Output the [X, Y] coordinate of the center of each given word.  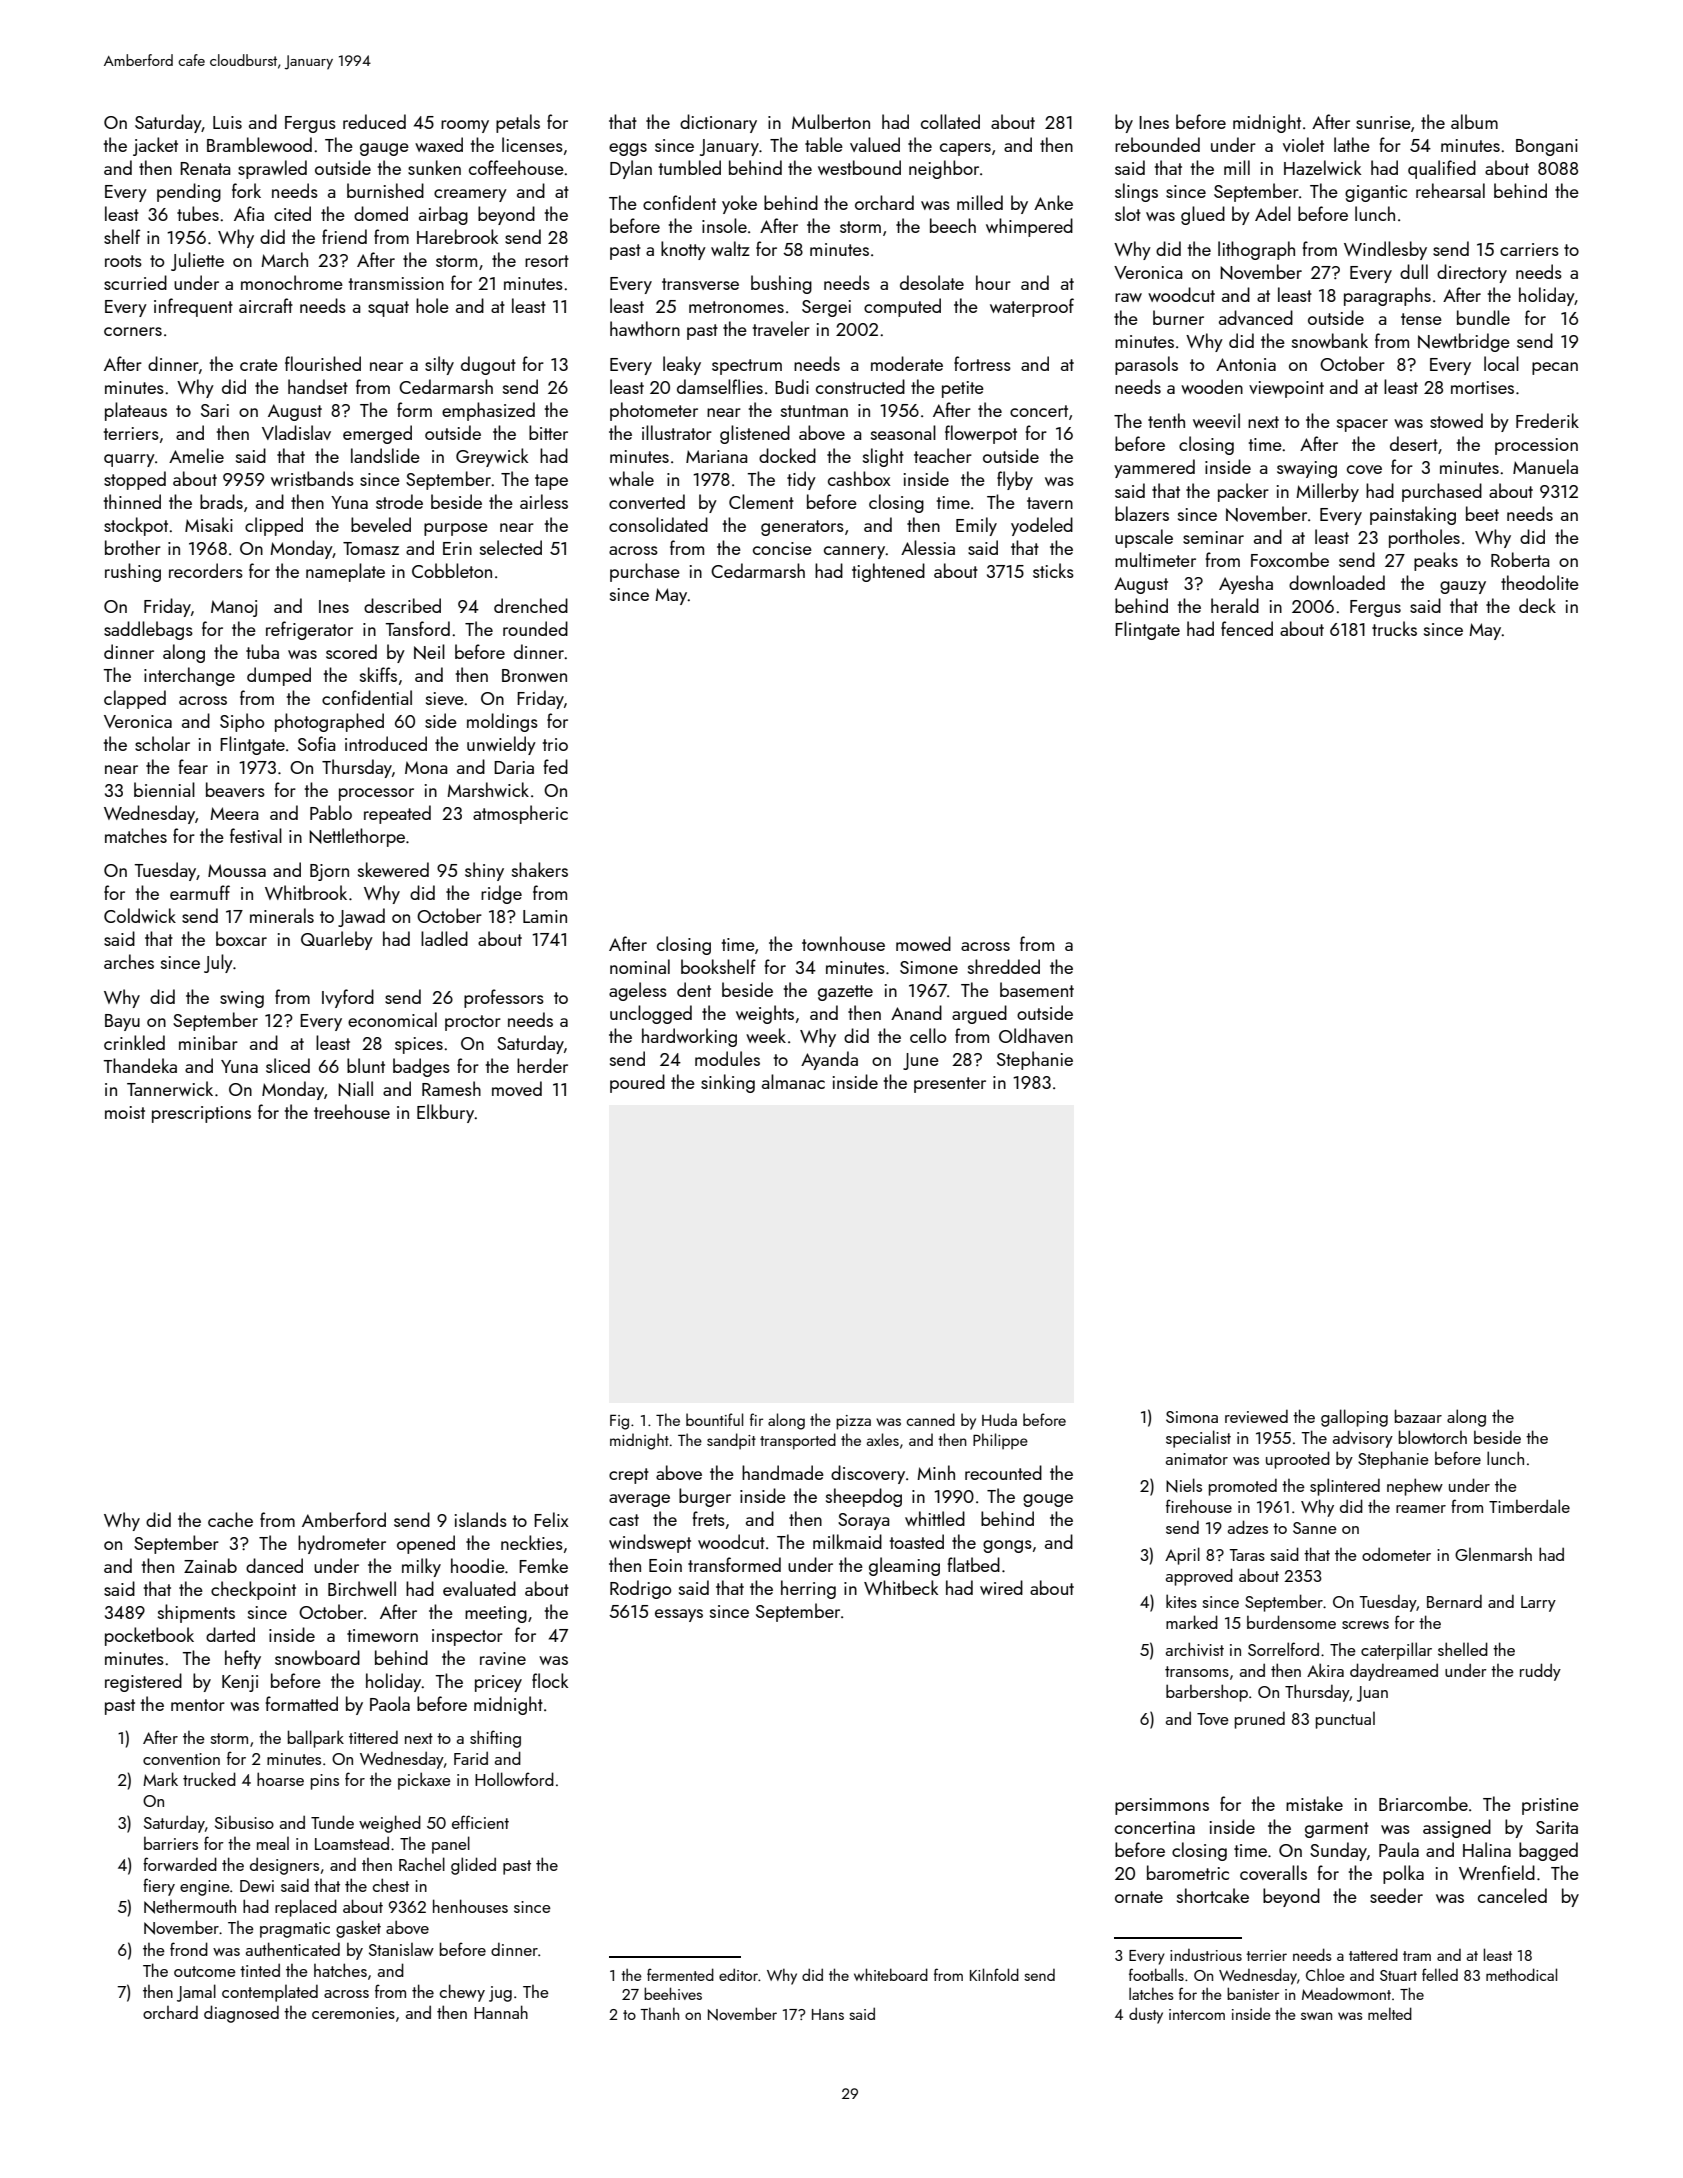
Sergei [826, 308]
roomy [465, 126]
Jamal [196, 1993]
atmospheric [520, 814]
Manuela [1545, 466]
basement [1037, 989]
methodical [1521, 1974]
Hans [828, 2014]
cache [230, 1519]
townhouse [843, 943]
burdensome [1291, 1622]
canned [930, 1419]
